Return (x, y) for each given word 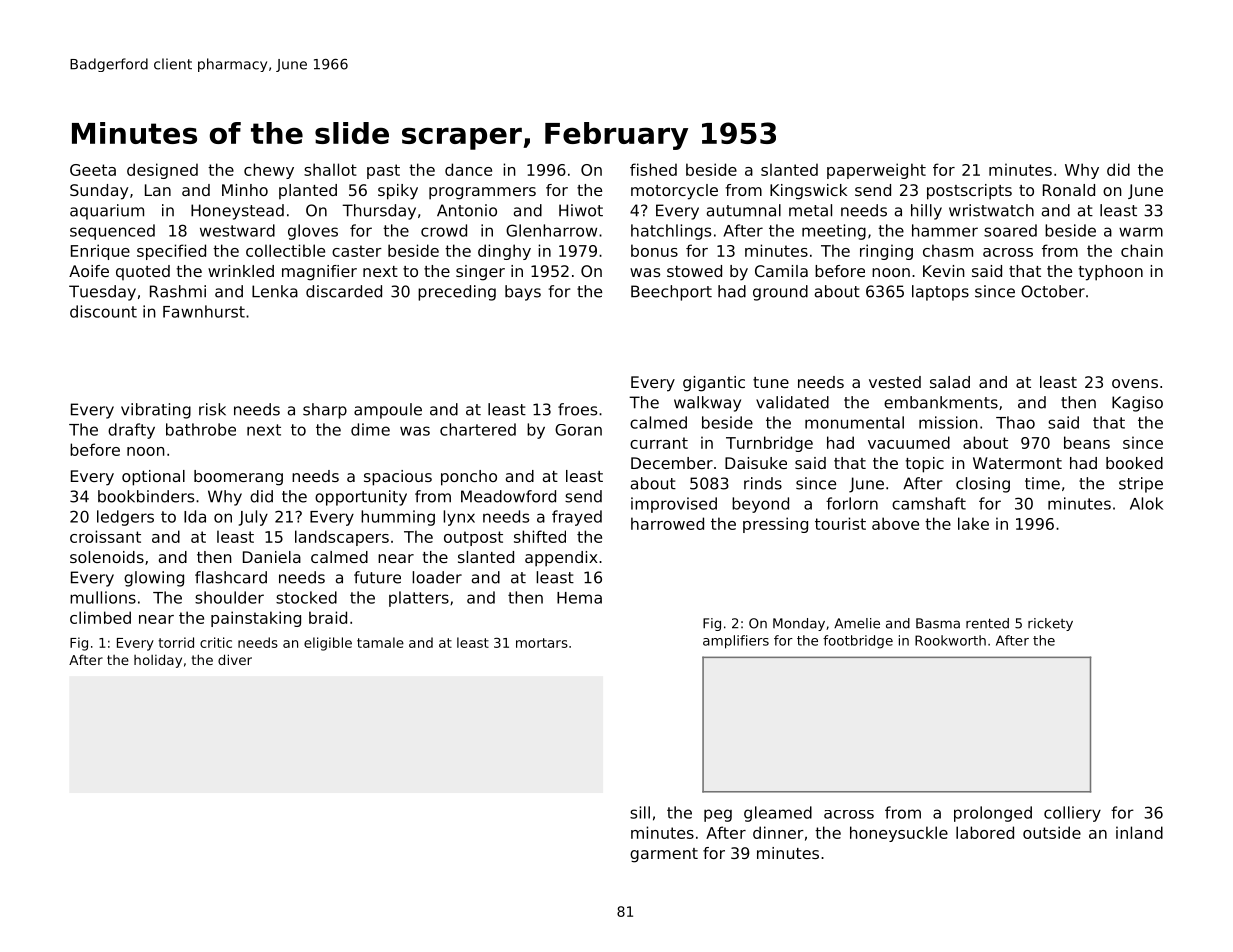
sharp (325, 411)
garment (664, 855)
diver (235, 659)
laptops (940, 293)
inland (1139, 832)
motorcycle (674, 192)
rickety (1050, 624)
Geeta (93, 170)
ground (780, 293)
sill (640, 812)
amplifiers (736, 642)
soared (1010, 230)
